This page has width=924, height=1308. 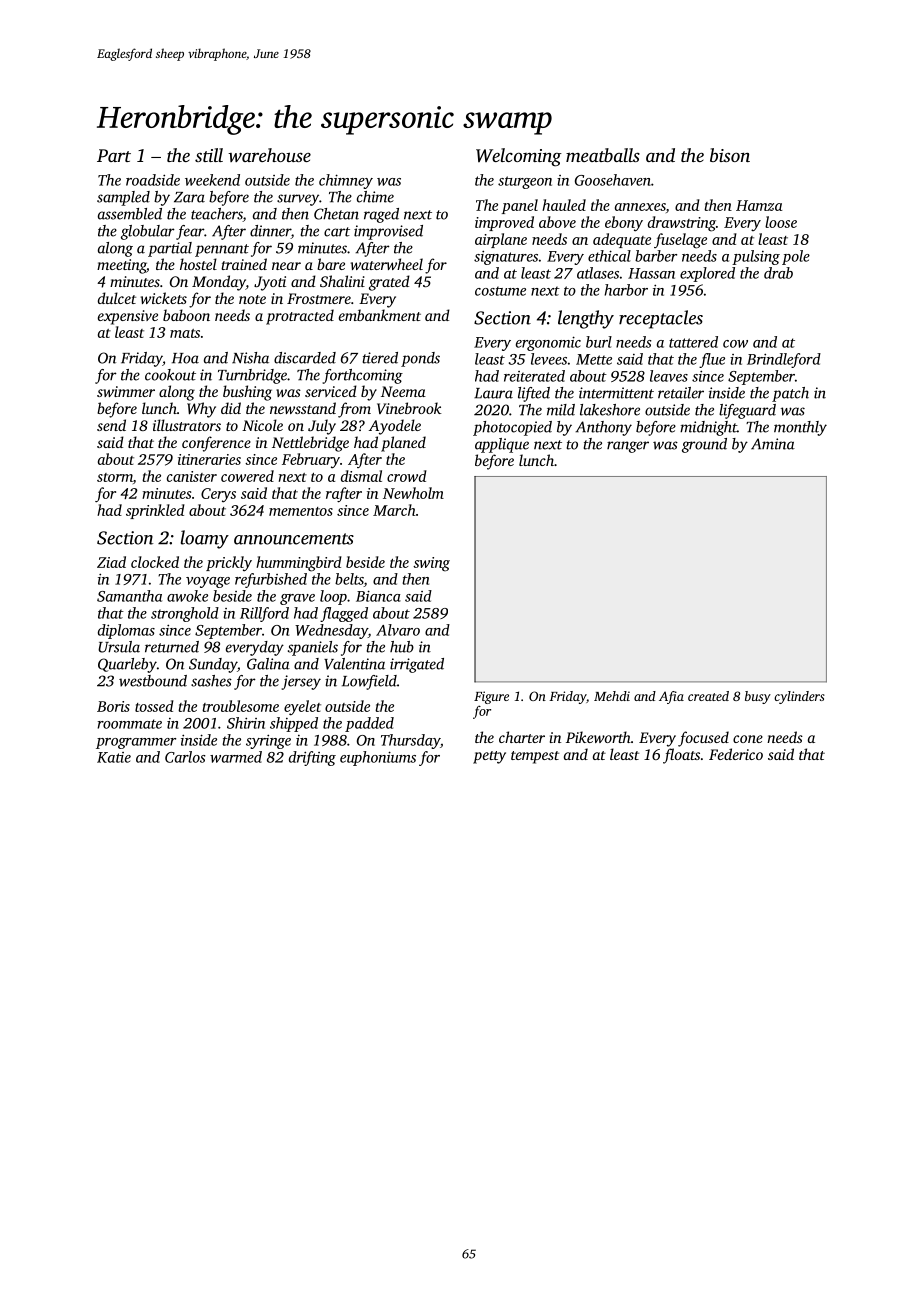 I want to click on bushing, so click(x=247, y=393).
